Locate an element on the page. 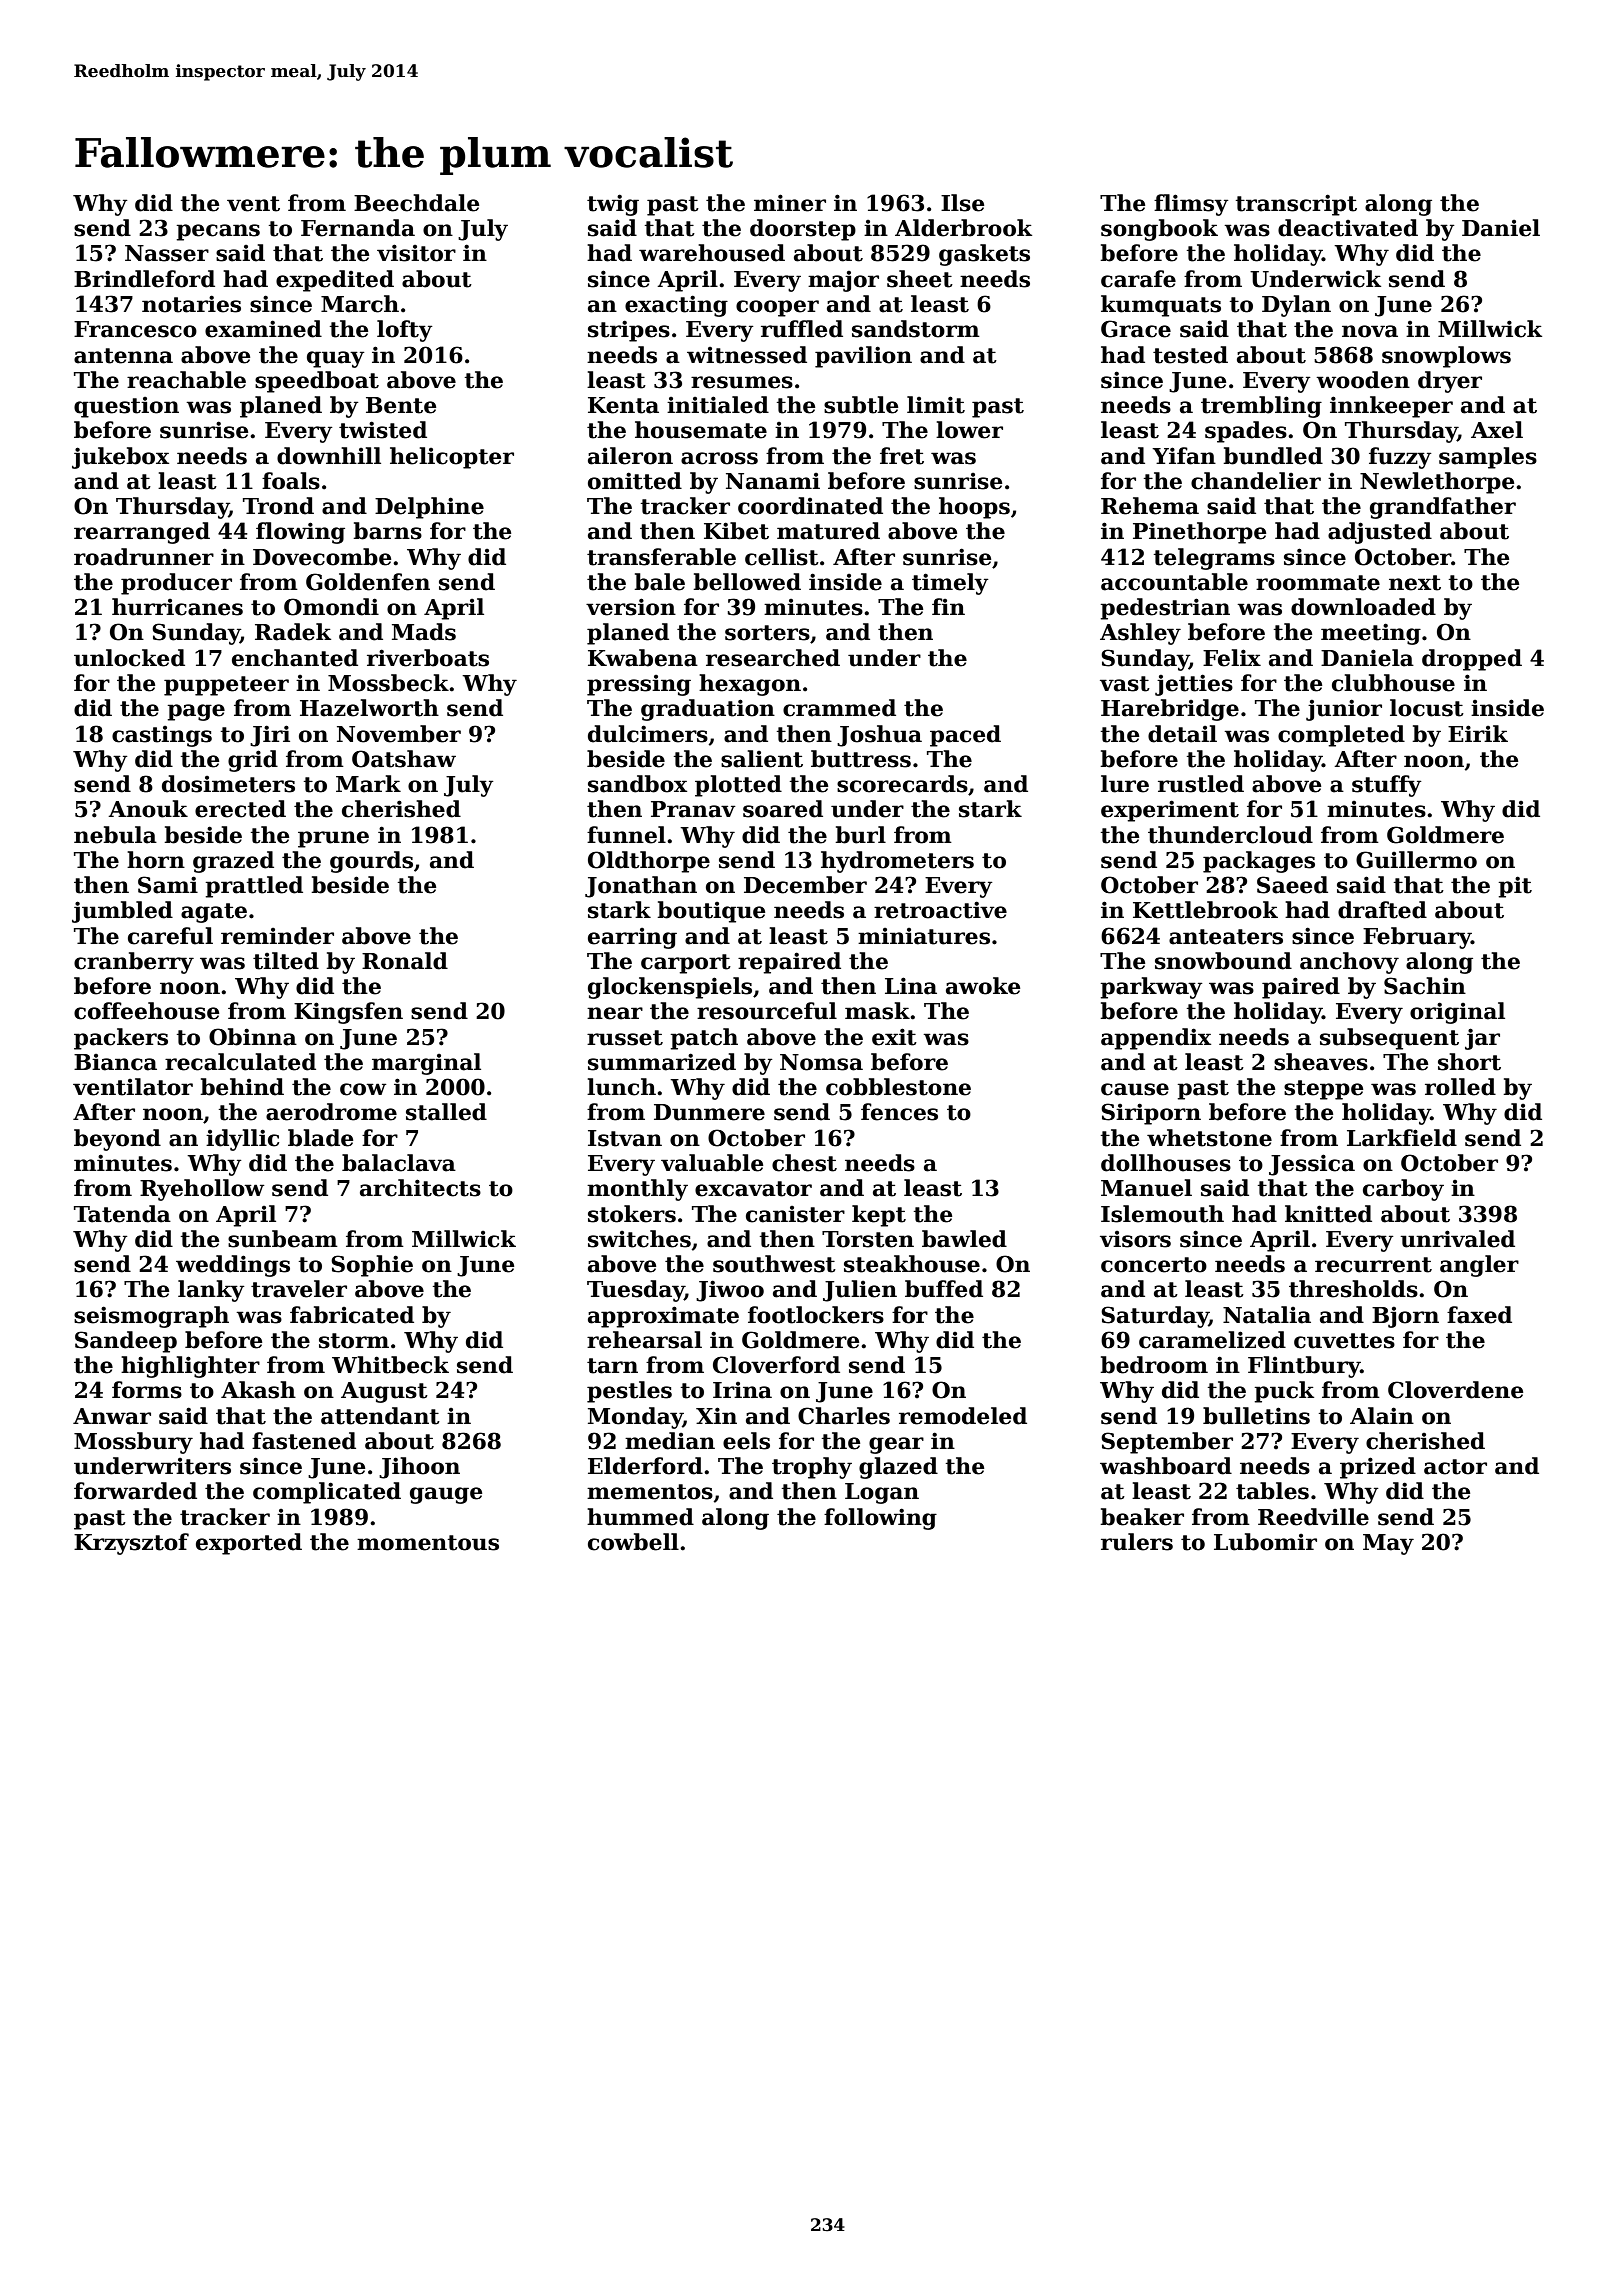  flowing is located at coordinates (300, 533).
